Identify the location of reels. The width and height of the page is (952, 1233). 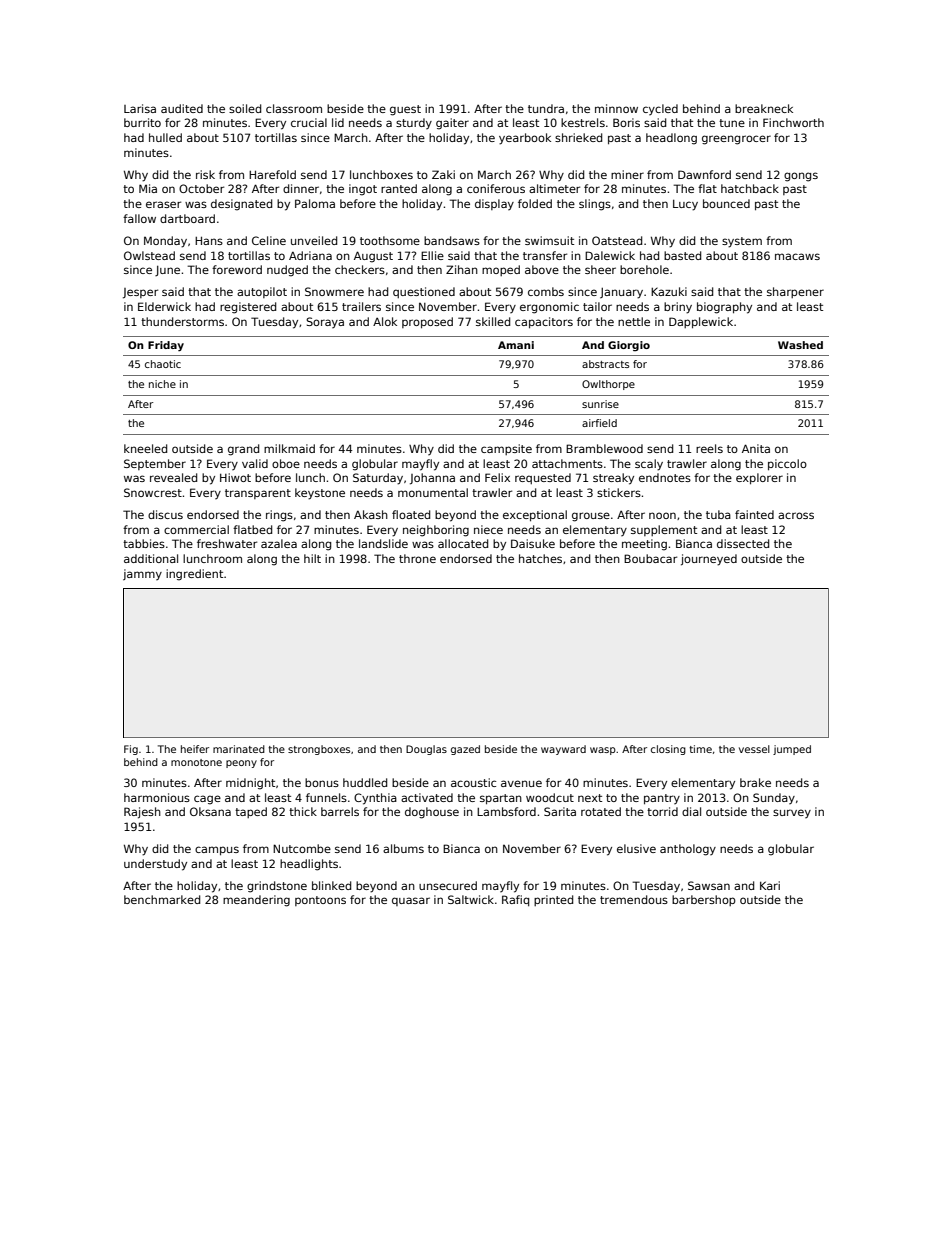
(709, 448).
